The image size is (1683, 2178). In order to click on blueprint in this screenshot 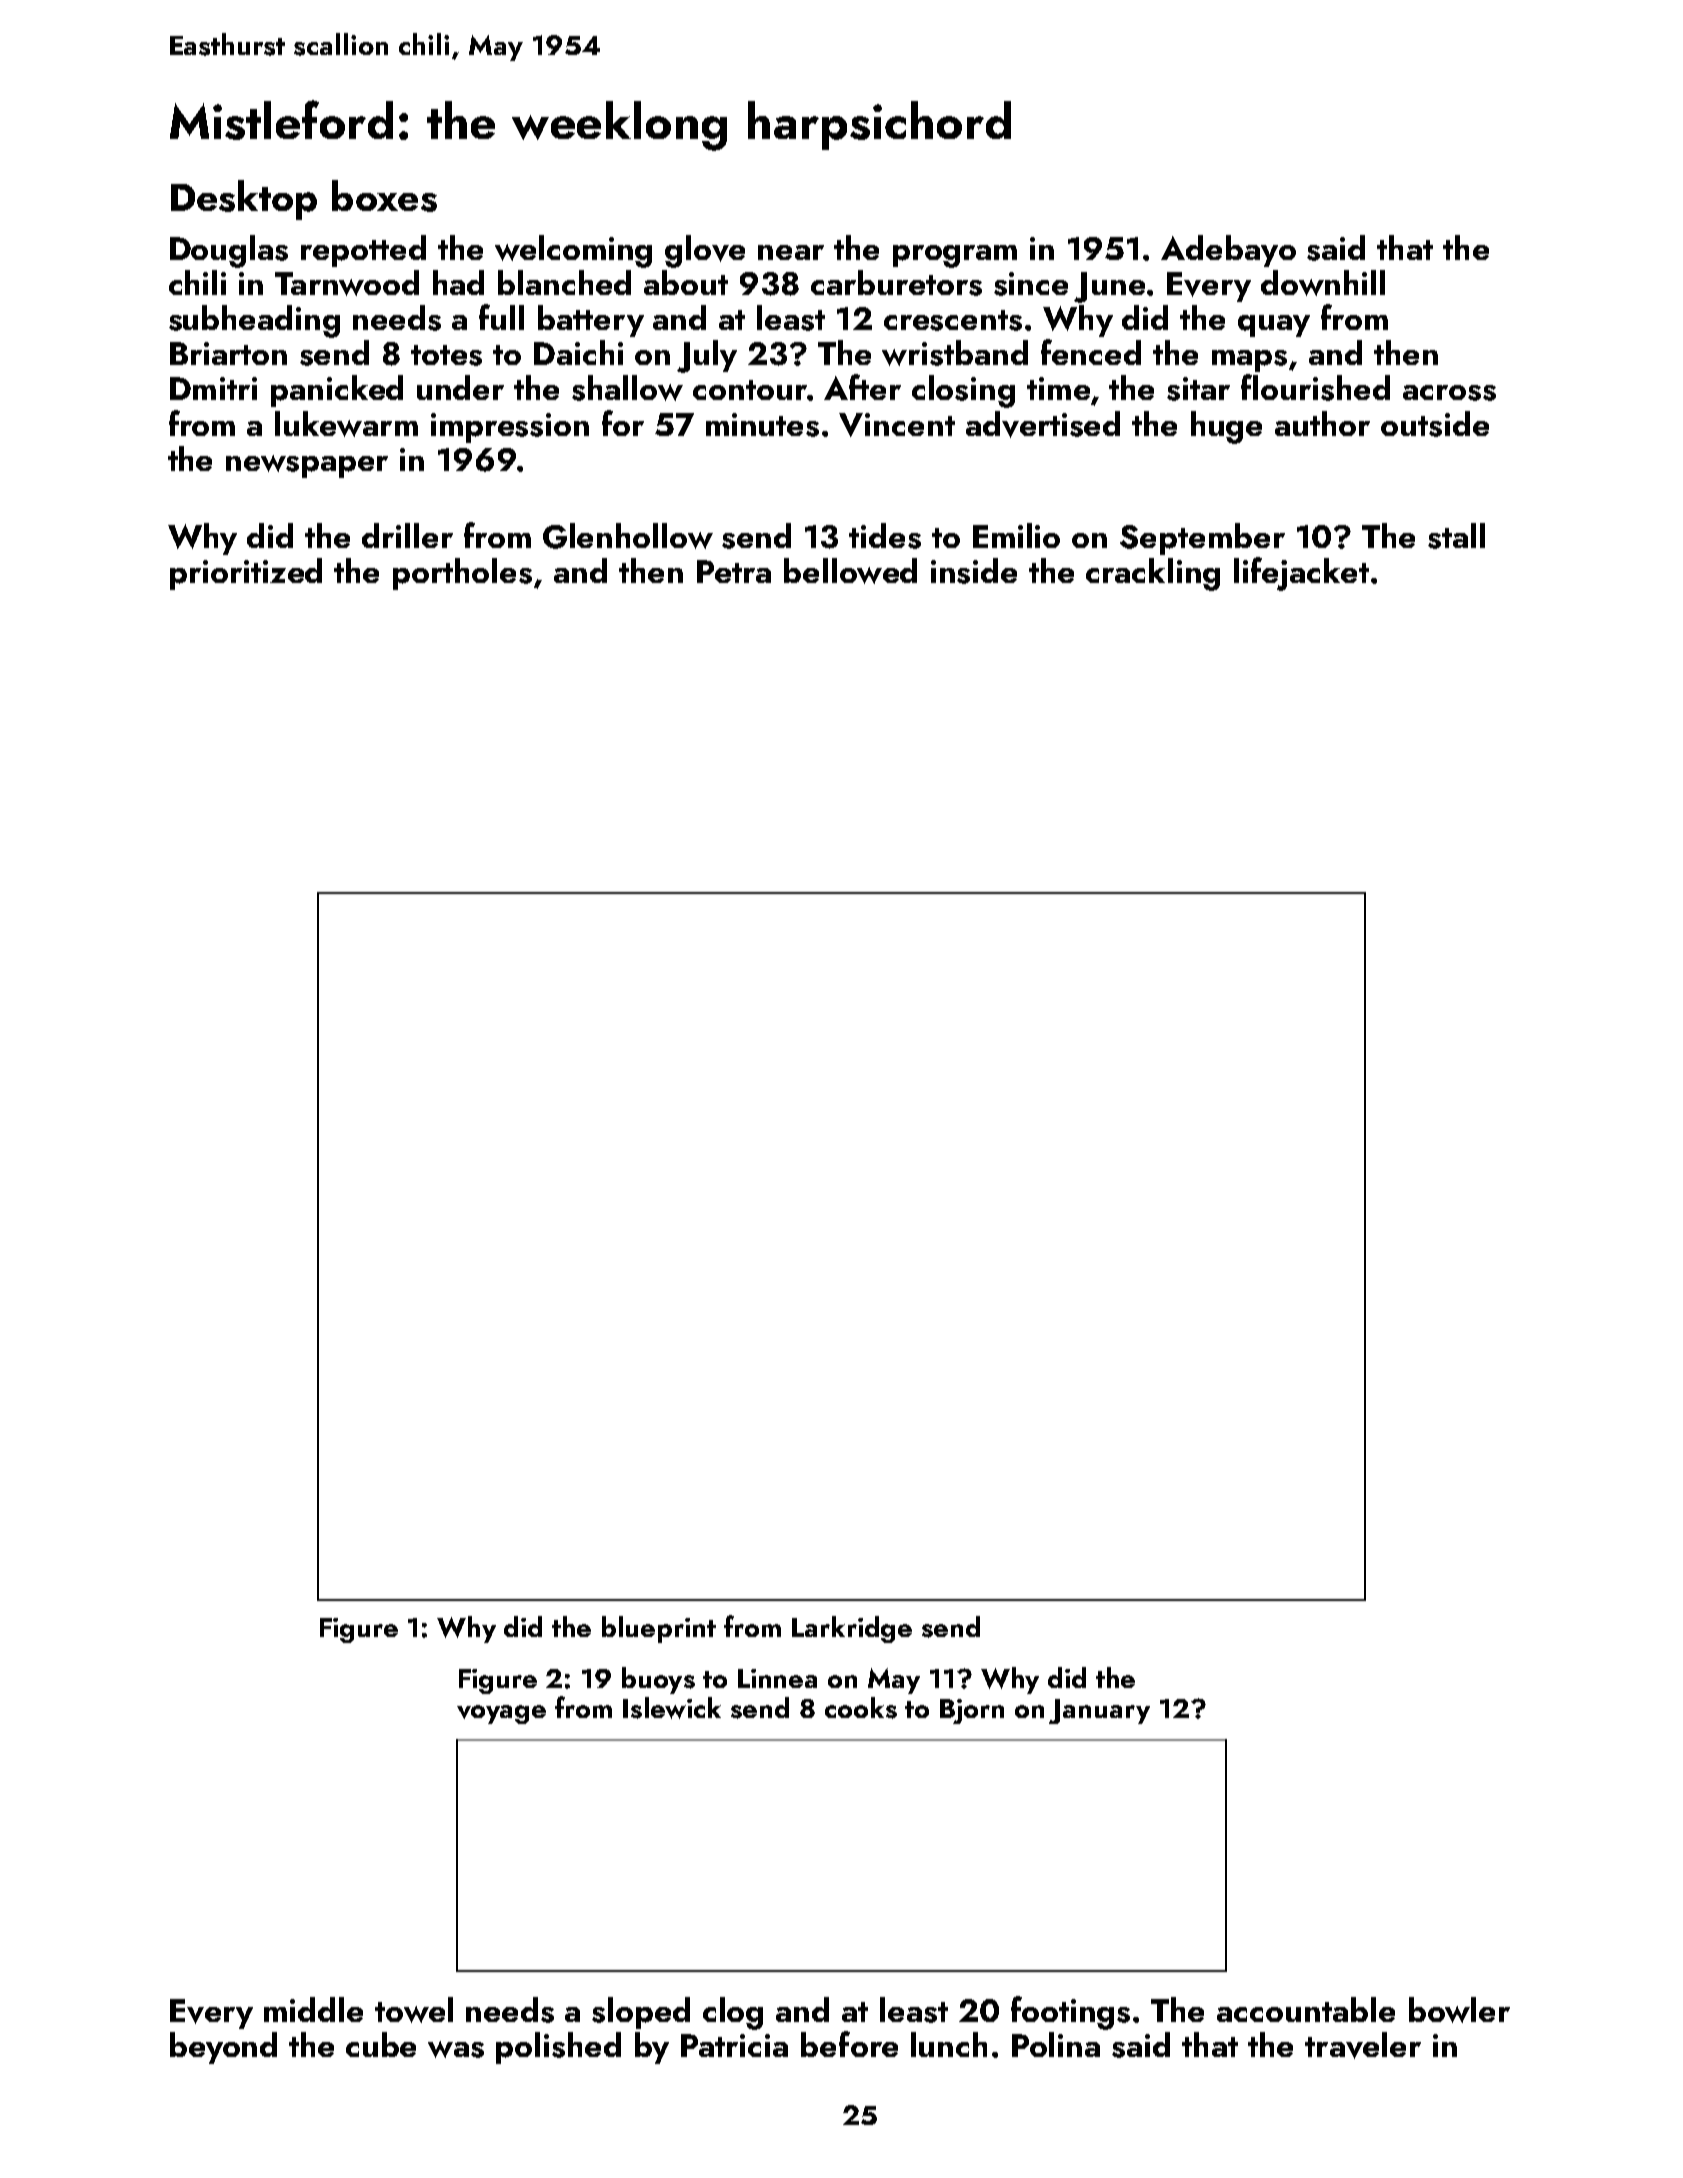, I will do `click(659, 1629)`.
